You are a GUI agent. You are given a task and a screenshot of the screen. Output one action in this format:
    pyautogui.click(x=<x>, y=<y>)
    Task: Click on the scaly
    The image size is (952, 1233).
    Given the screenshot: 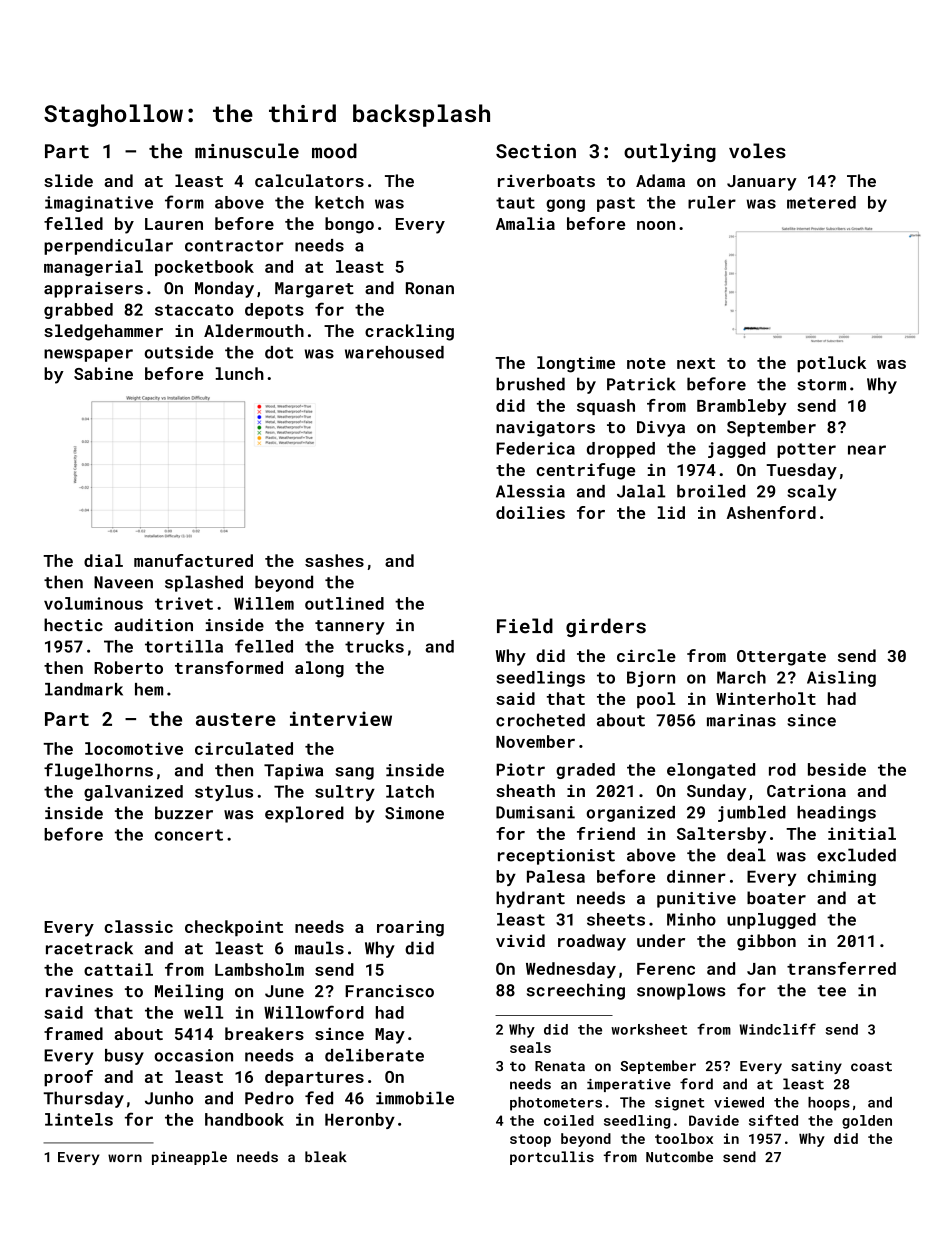 What is the action you would take?
    pyautogui.click(x=812, y=493)
